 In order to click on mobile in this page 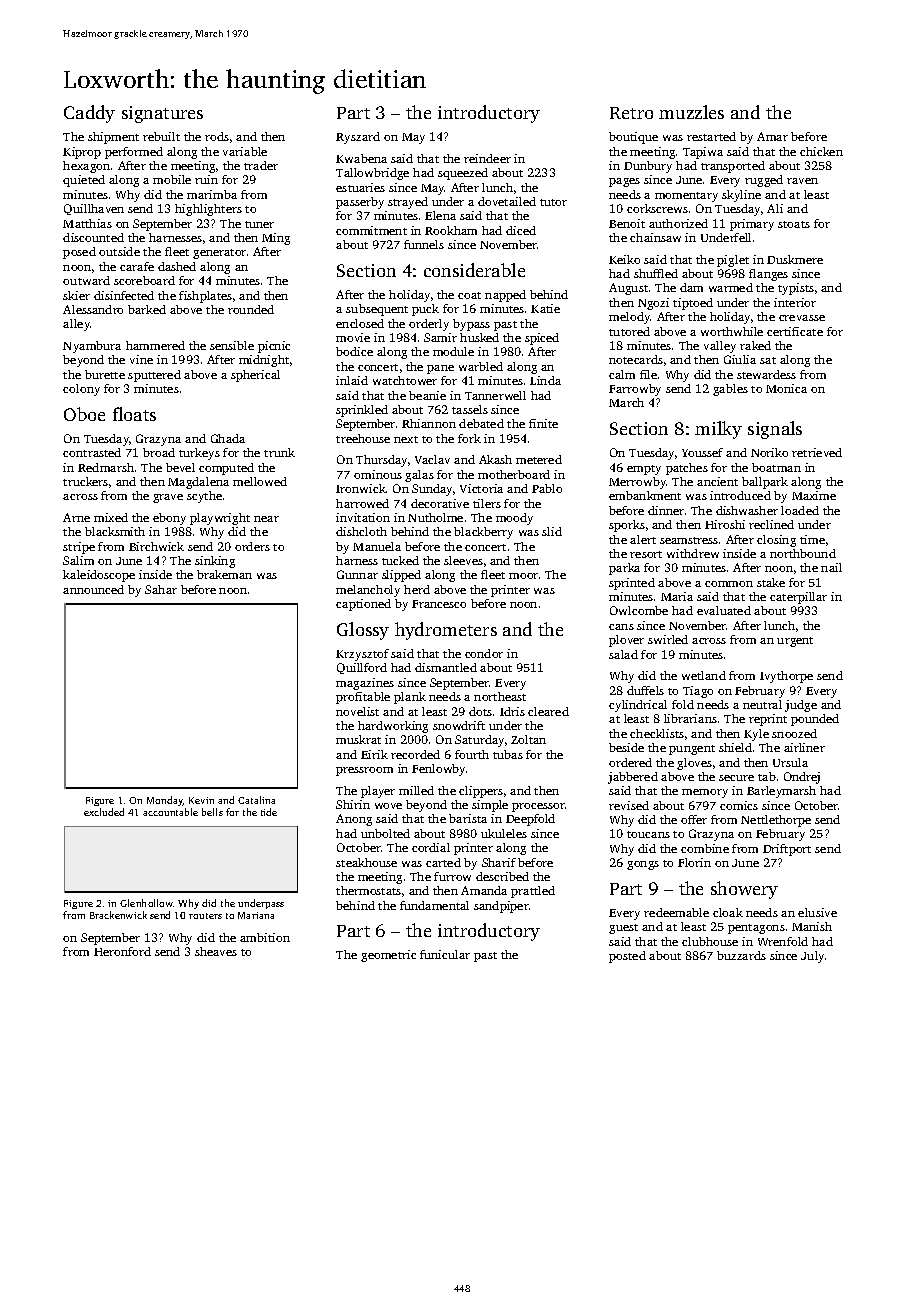, I will do `click(172, 179)`.
